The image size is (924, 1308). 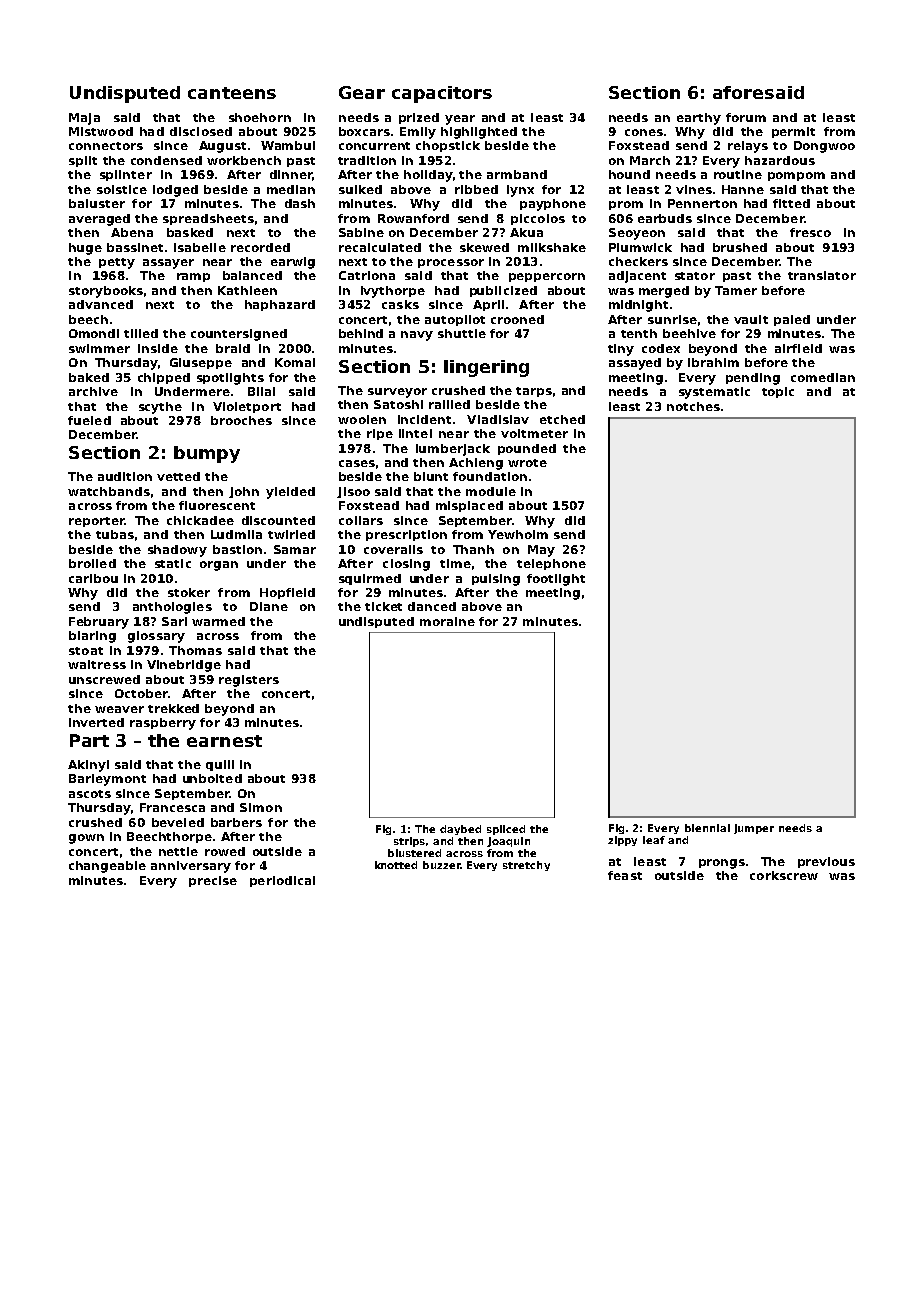 I want to click on Maja, so click(x=84, y=119).
